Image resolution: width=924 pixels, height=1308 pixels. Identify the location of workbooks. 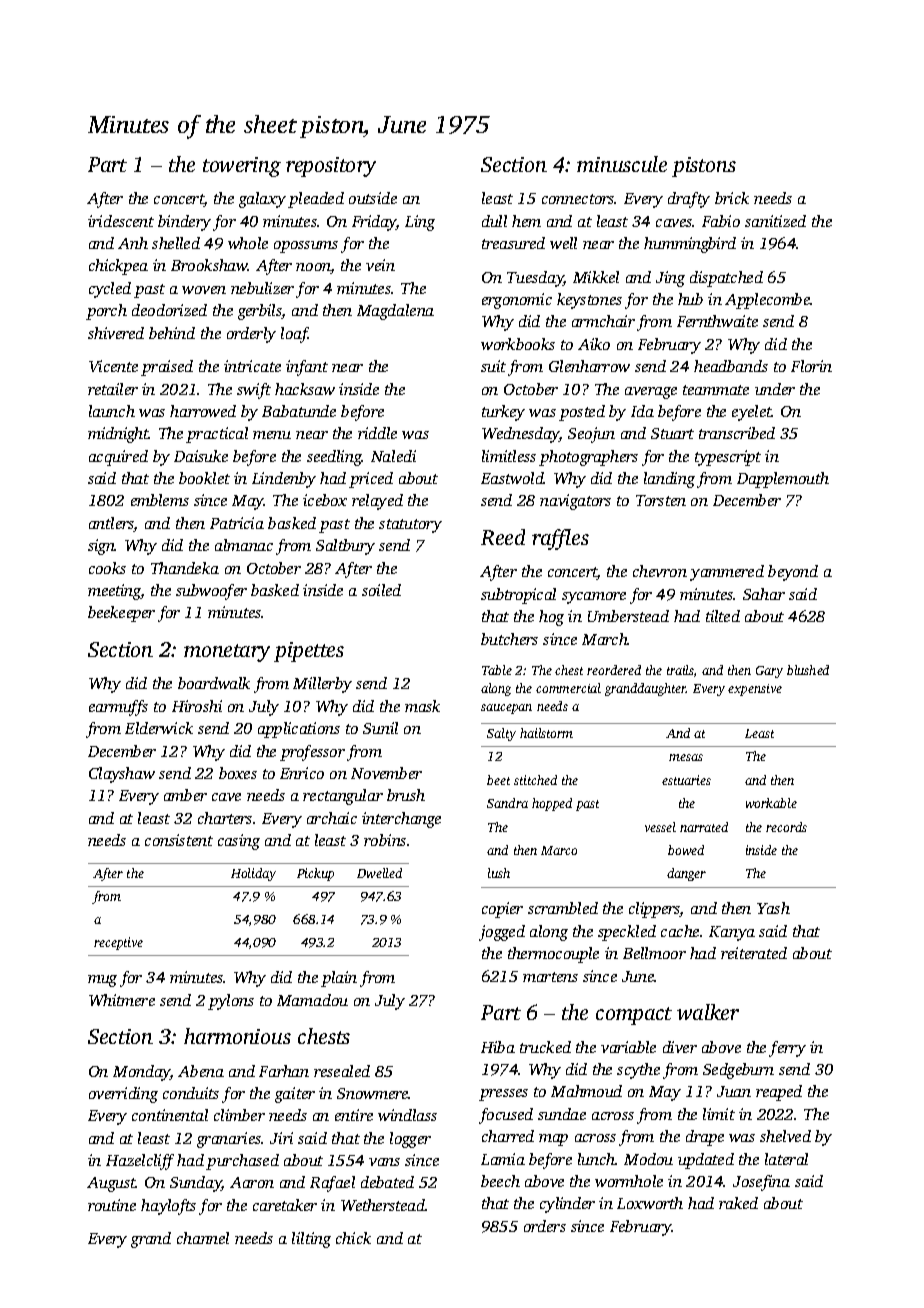
(518, 344).
